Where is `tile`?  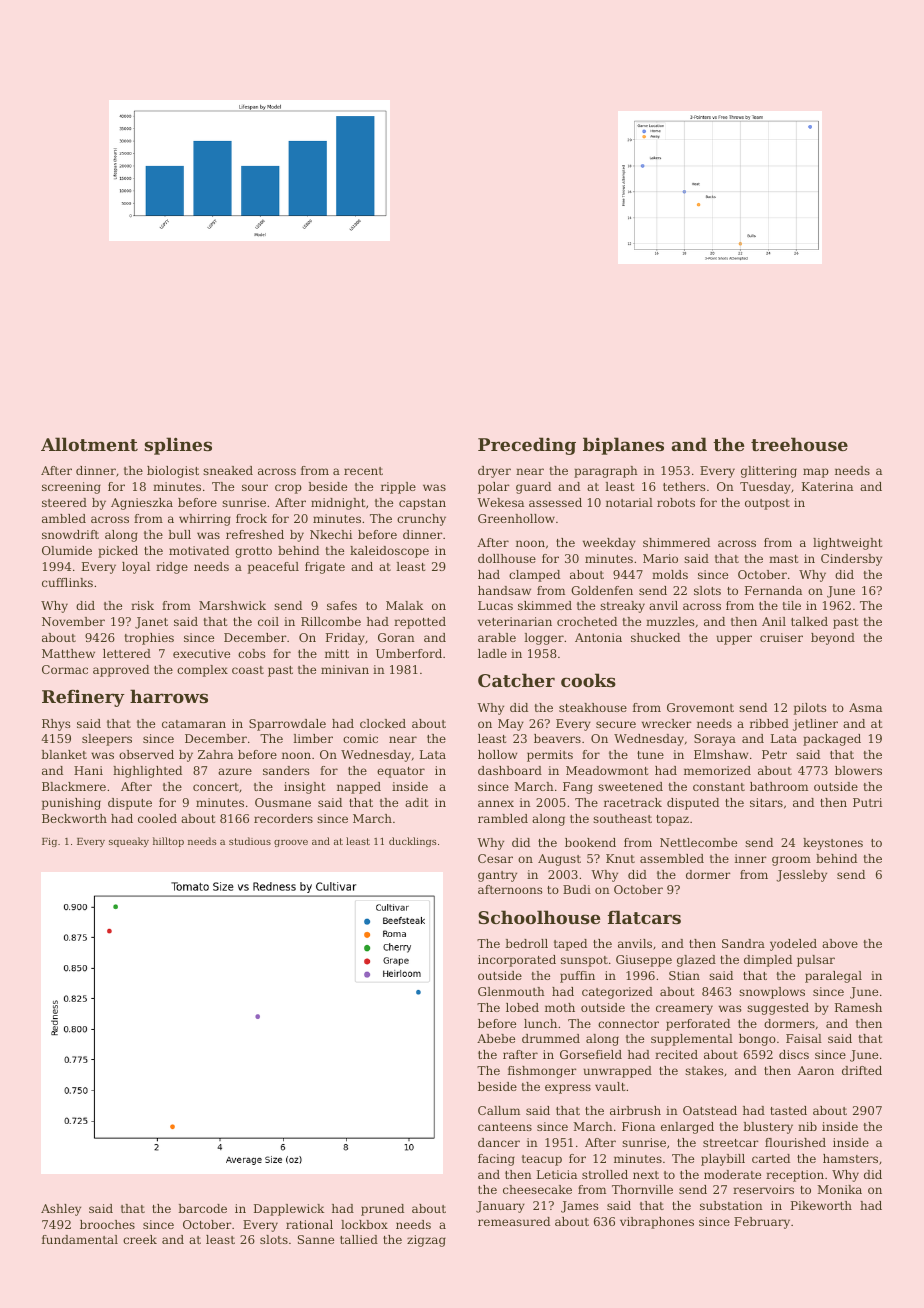
tile is located at coordinates (791, 605).
